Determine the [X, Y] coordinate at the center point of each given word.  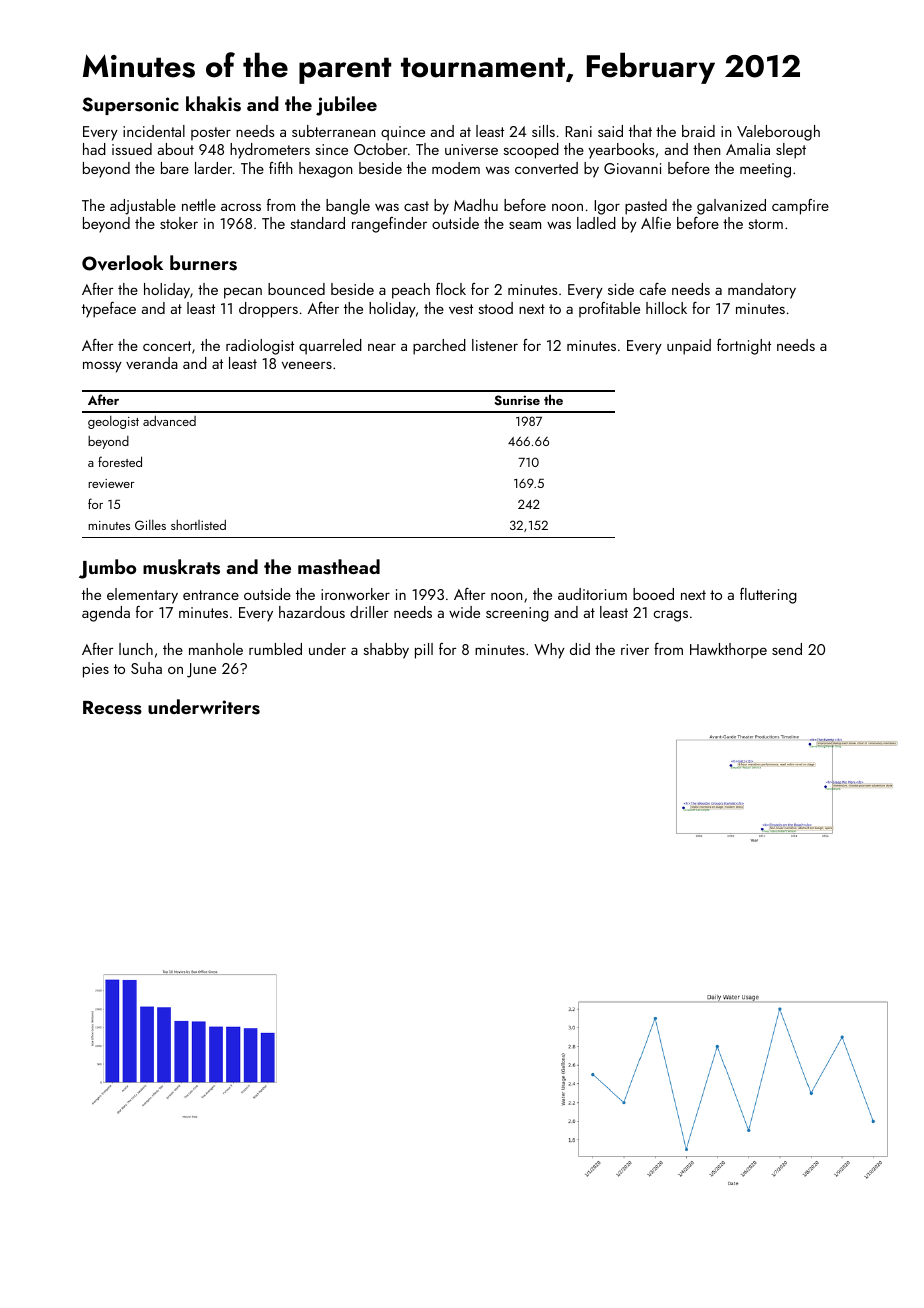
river [635, 649]
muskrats [181, 567]
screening [517, 614]
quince [403, 133]
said [610, 131]
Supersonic [130, 106]
